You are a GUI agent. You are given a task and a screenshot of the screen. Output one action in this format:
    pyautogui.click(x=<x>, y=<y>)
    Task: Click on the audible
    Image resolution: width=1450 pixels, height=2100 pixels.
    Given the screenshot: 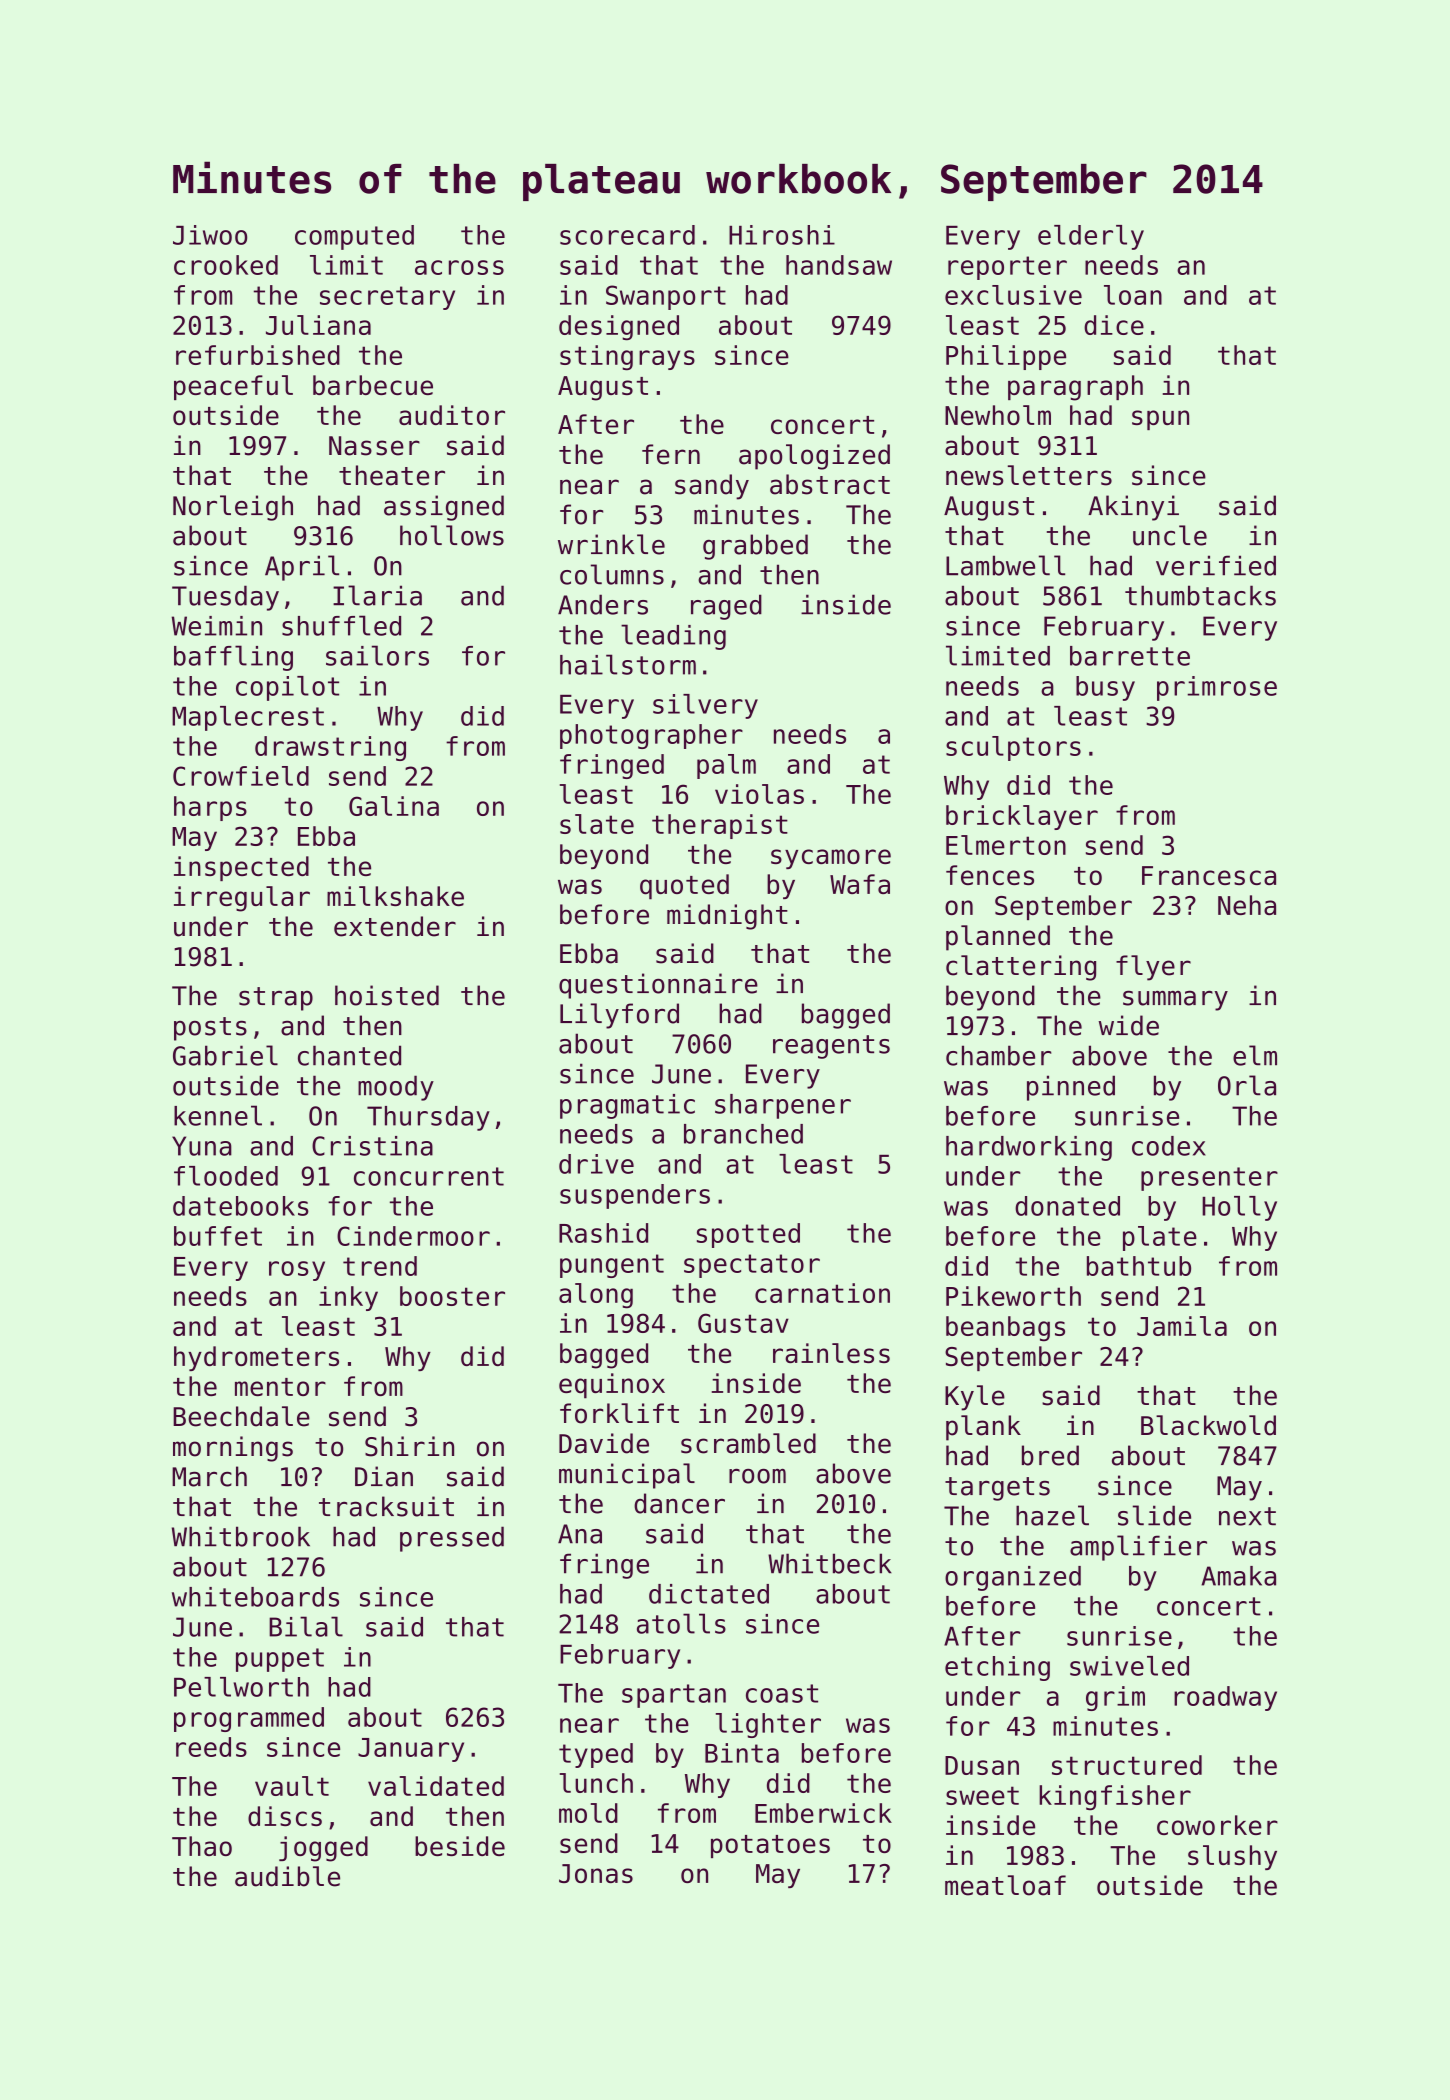 What is the action you would take?
    pyautogui.click(x=287, y=1876)
